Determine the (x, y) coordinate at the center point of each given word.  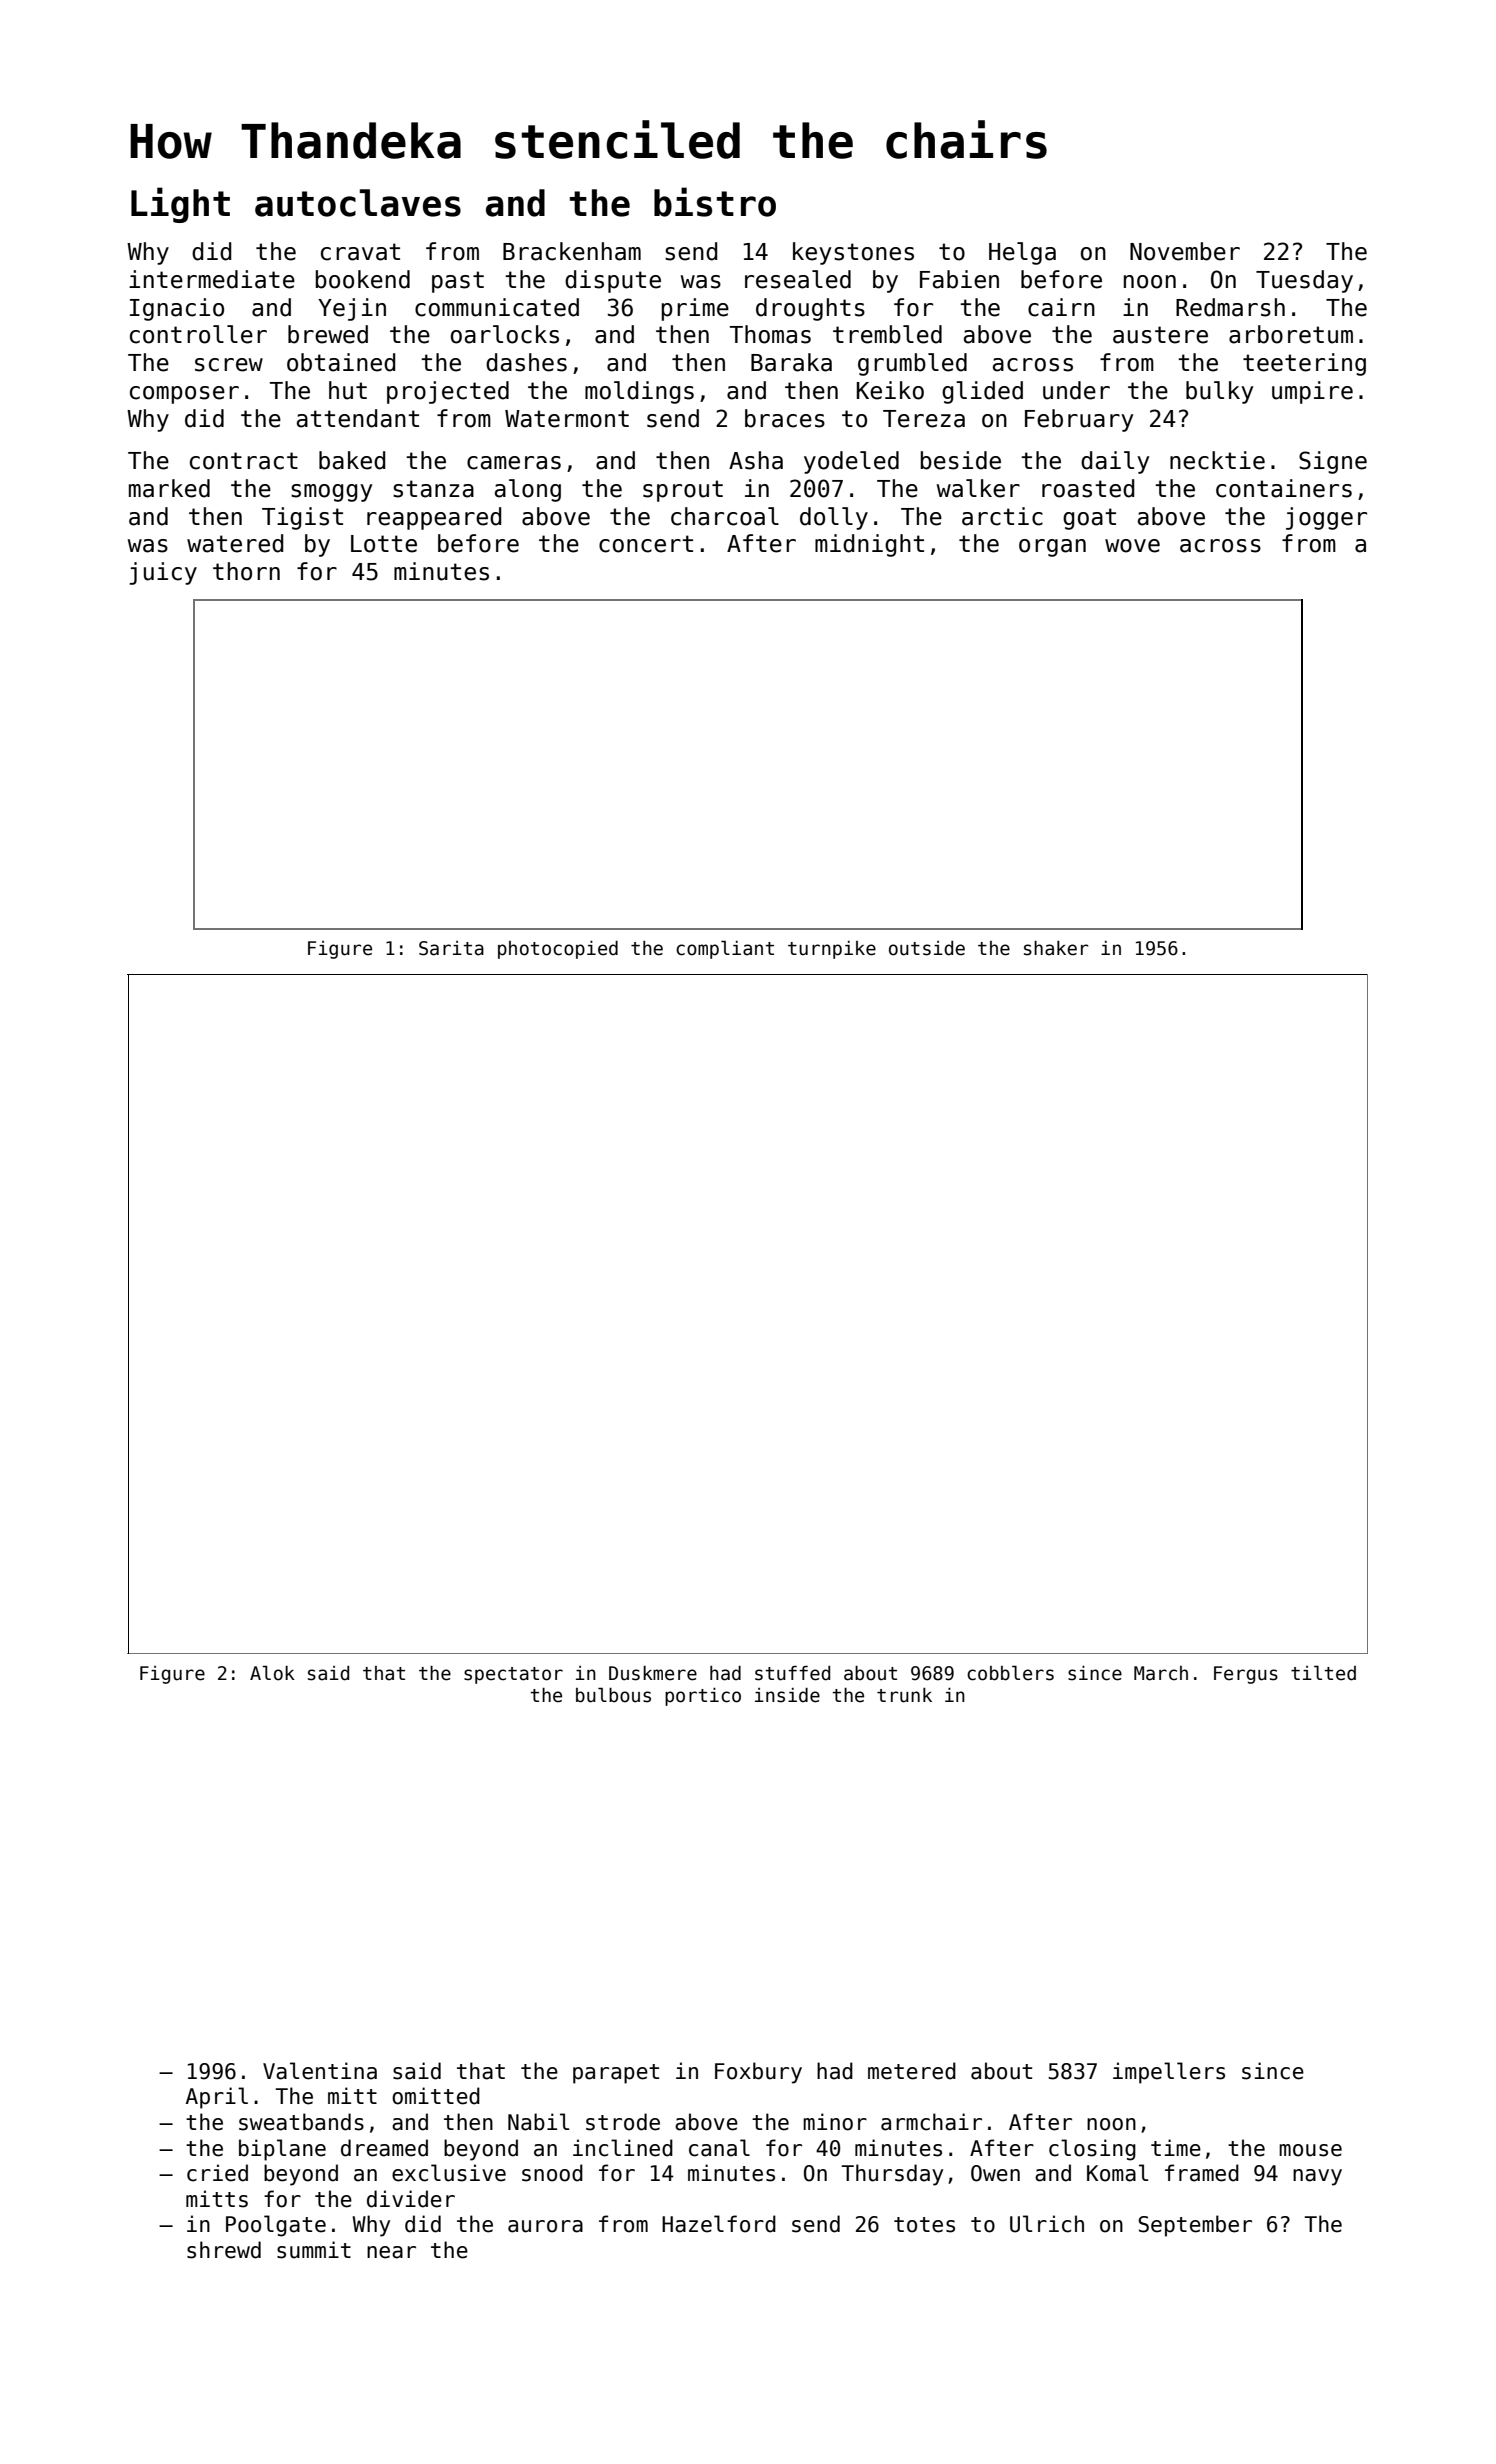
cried (217, 2173)
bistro (715, 202)
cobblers (1010, 1673)
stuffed (792, 1673)
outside (927, 948)
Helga (1022, 253)
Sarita (451, 948)
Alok (272, 1673)
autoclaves (358, 203)
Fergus (1246, 1675)
